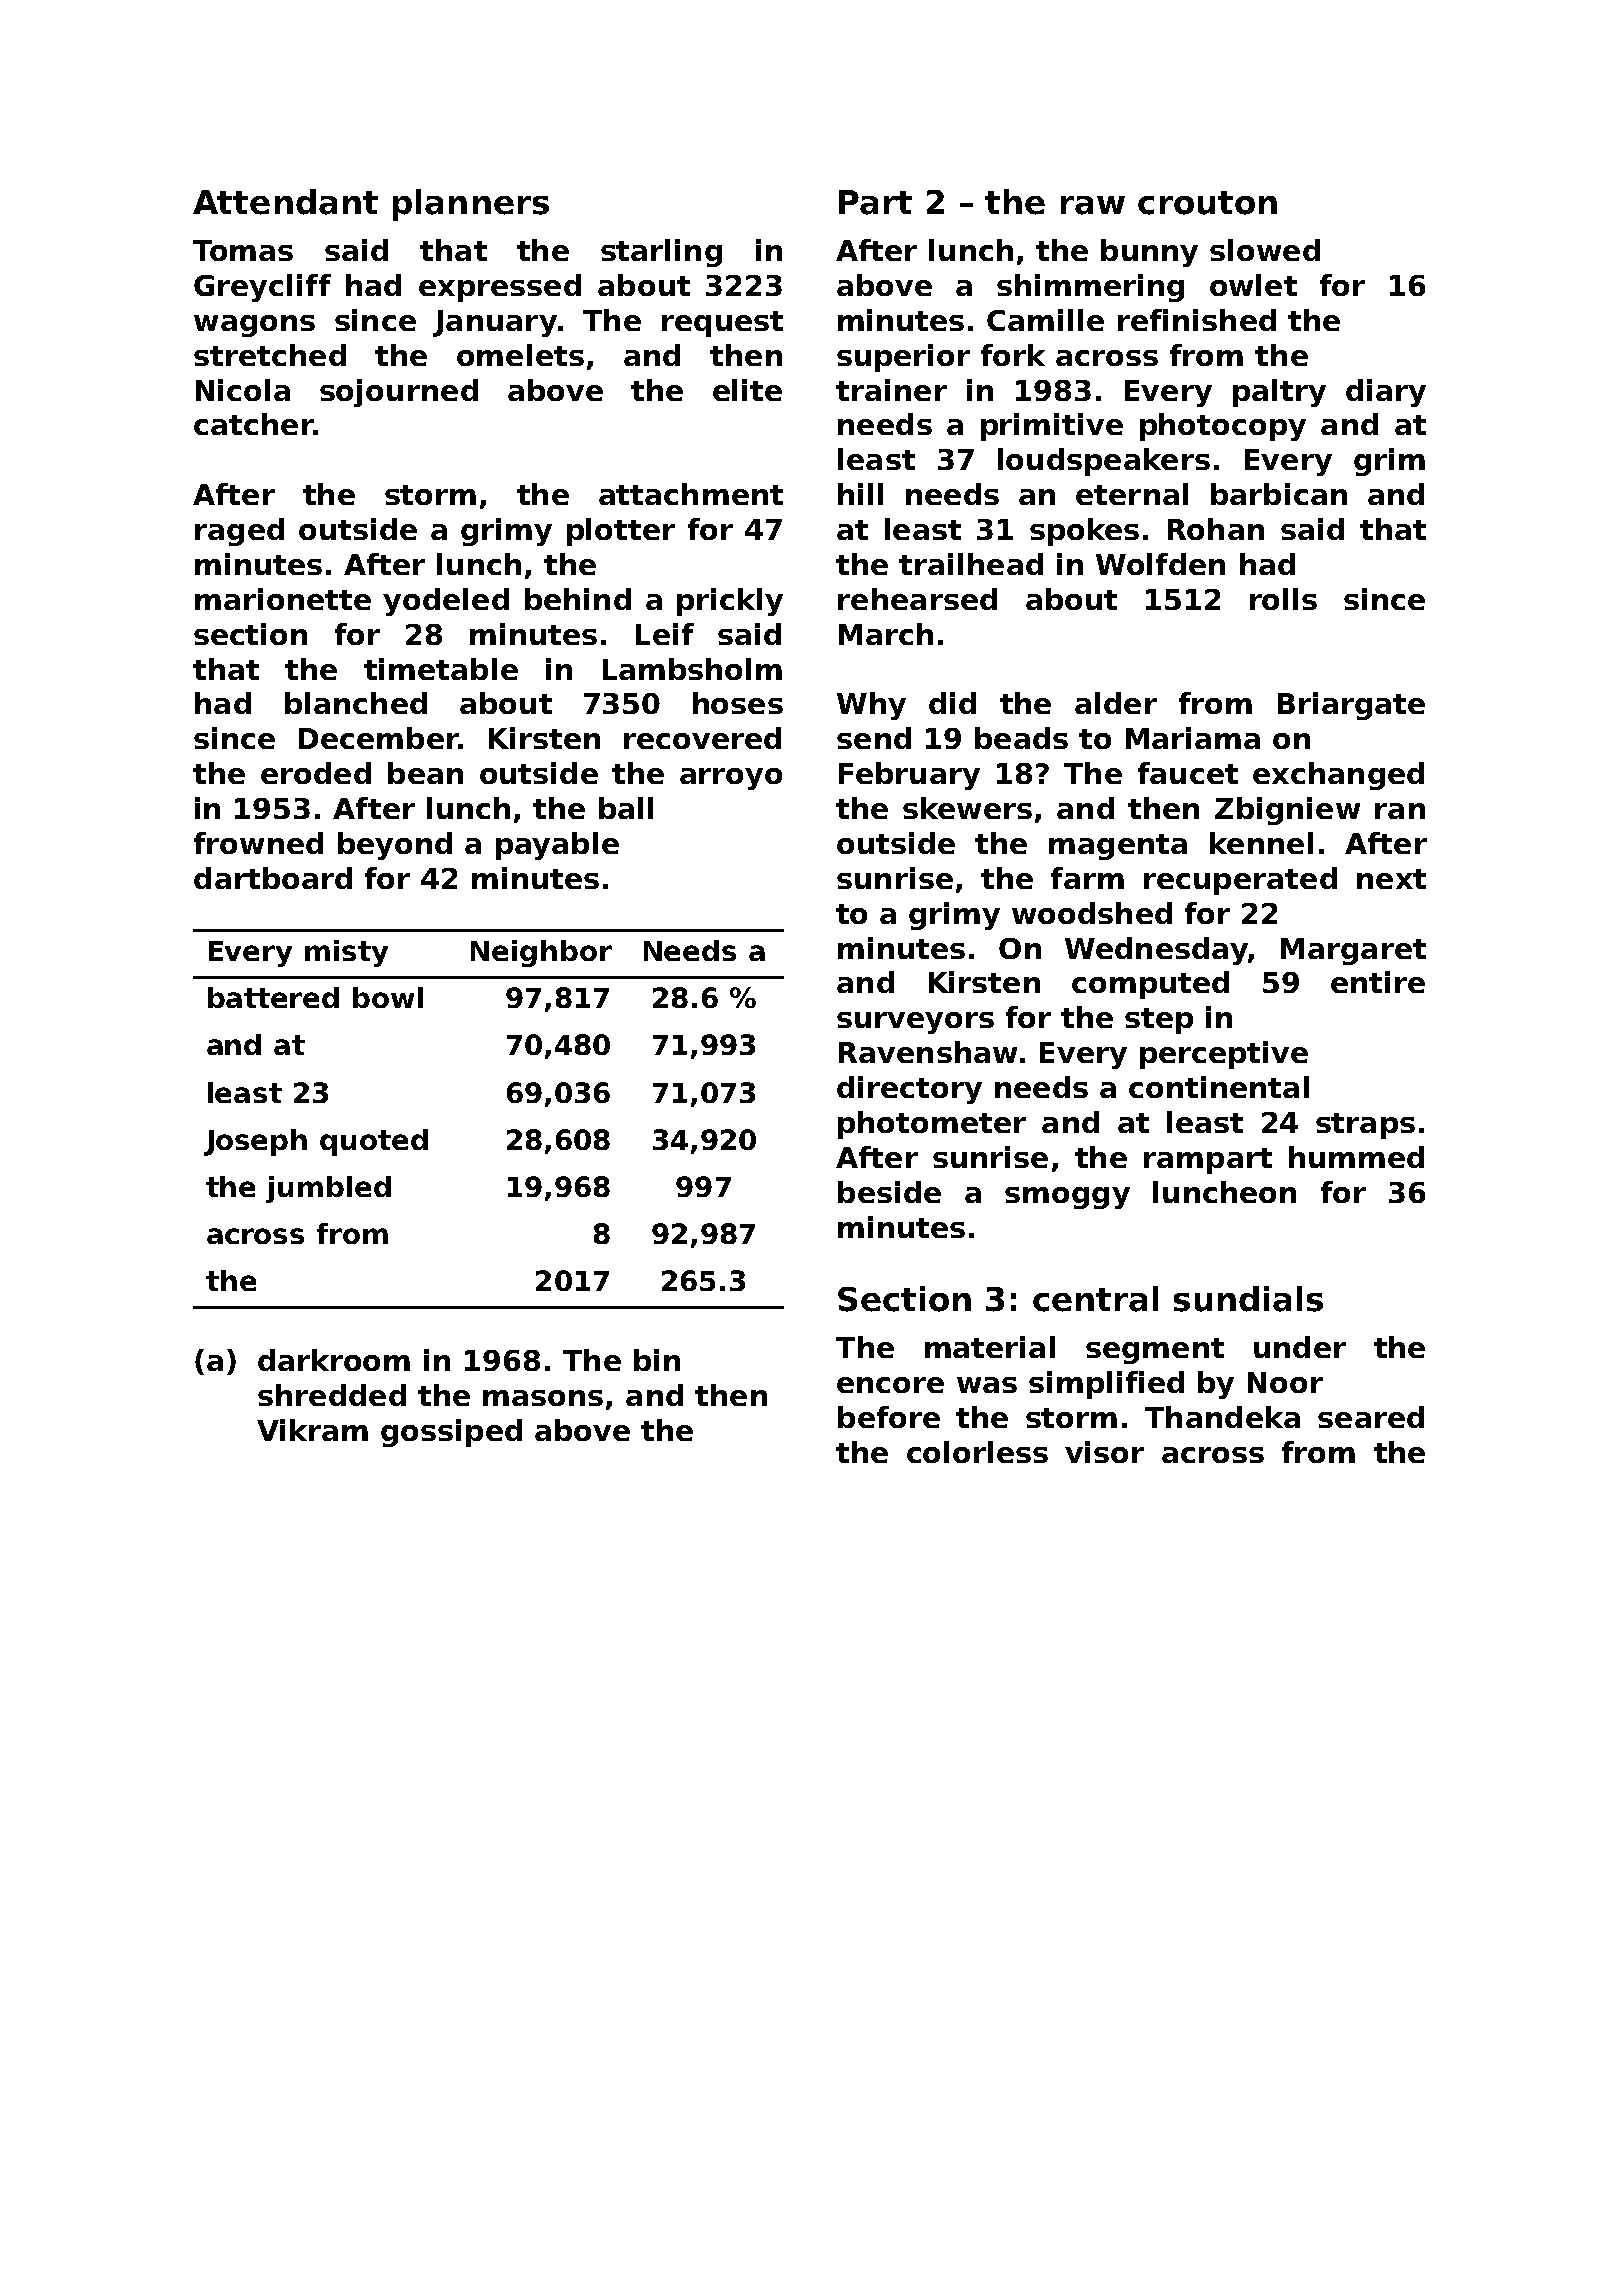 This page has height=2292, width=1620. Describe the element at coordinates (1223, 427) in the page. I see `photocopy` at that location.
